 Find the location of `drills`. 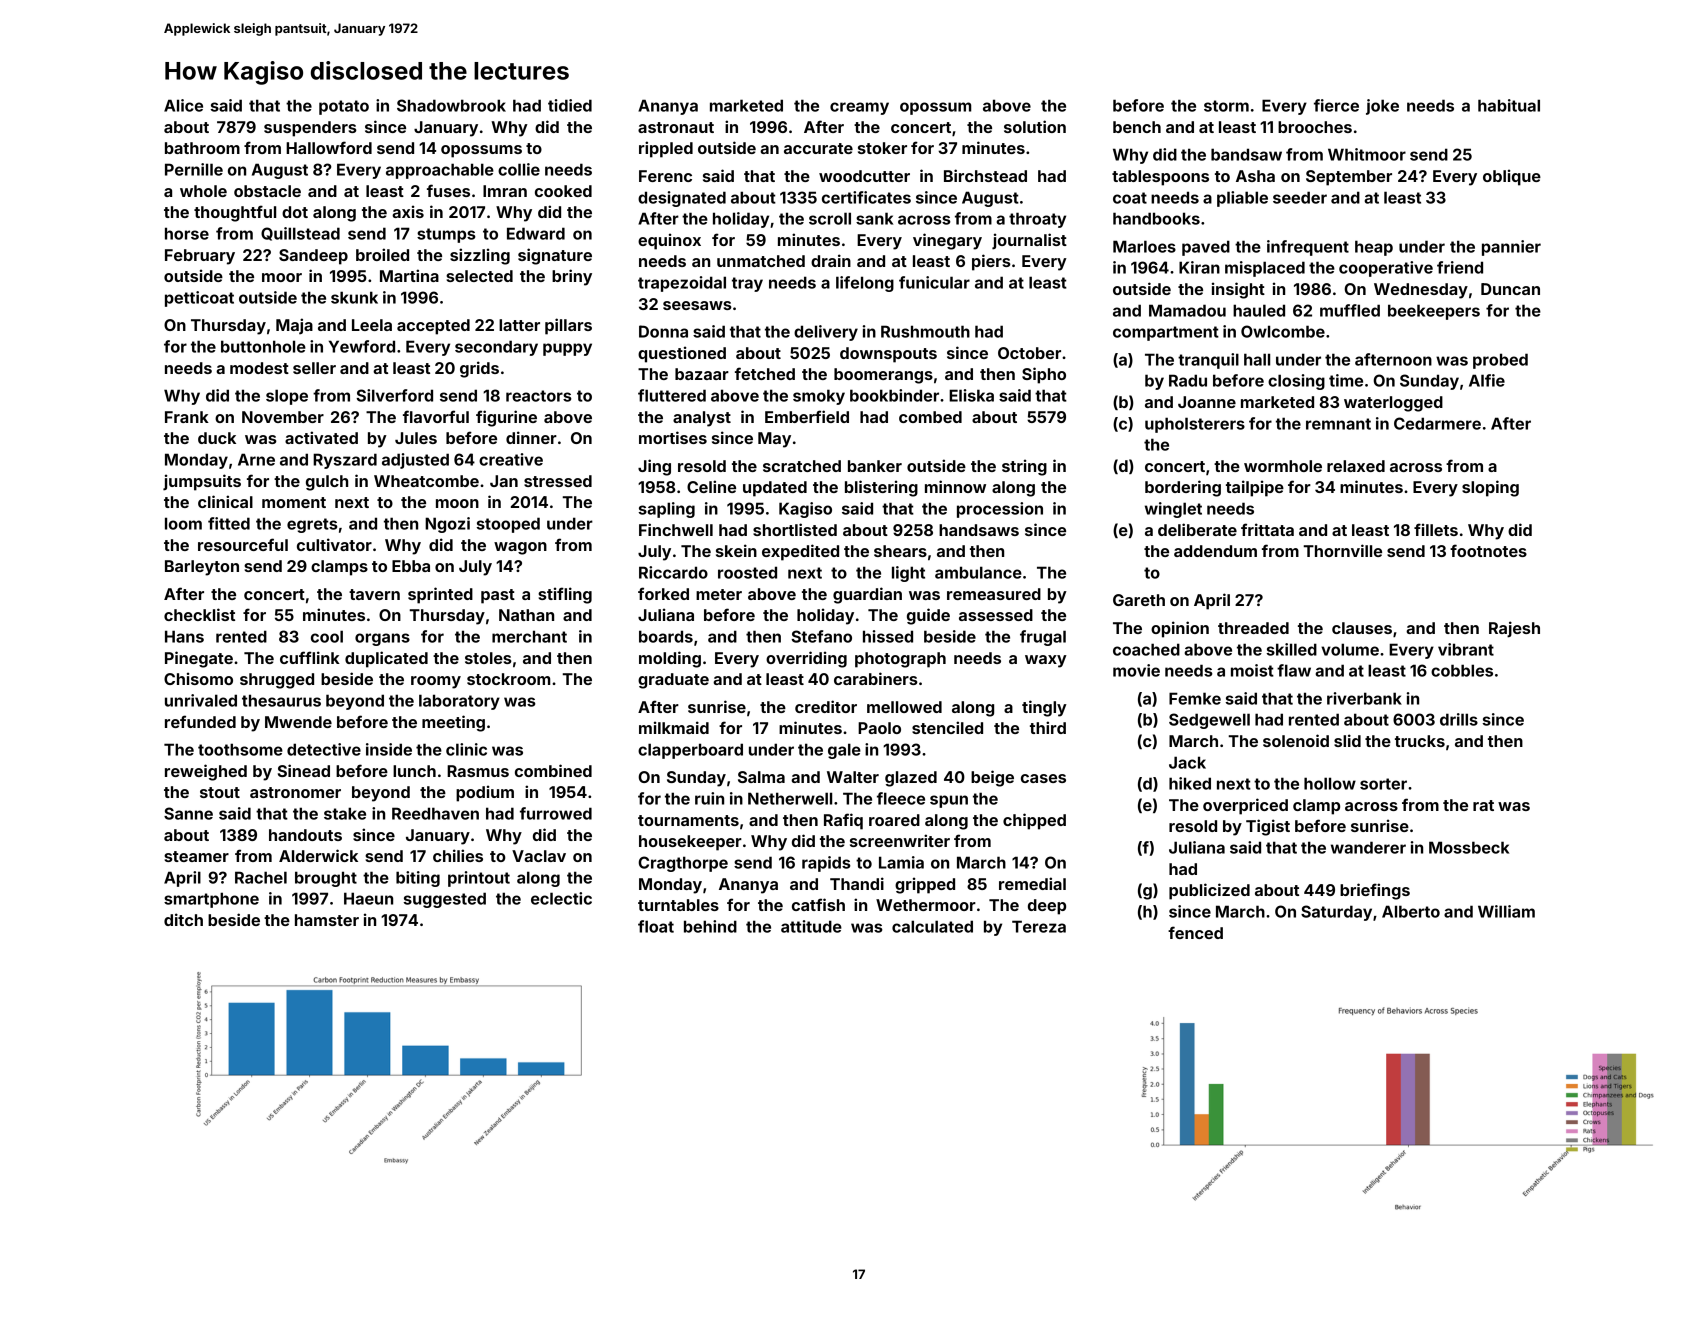

drills is located at coordinates (1459, 719).
